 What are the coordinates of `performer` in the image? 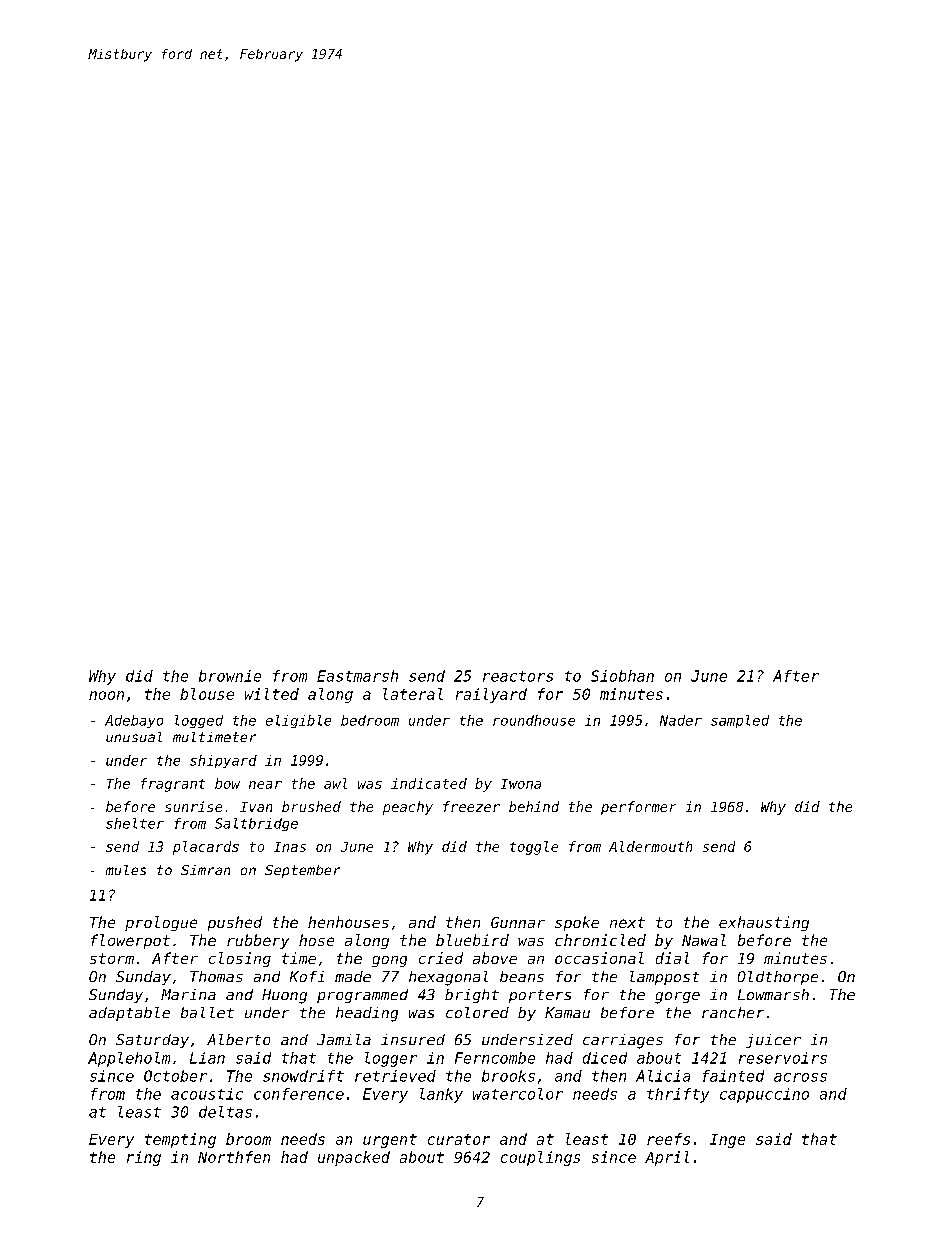 It's located at (638, 808).
